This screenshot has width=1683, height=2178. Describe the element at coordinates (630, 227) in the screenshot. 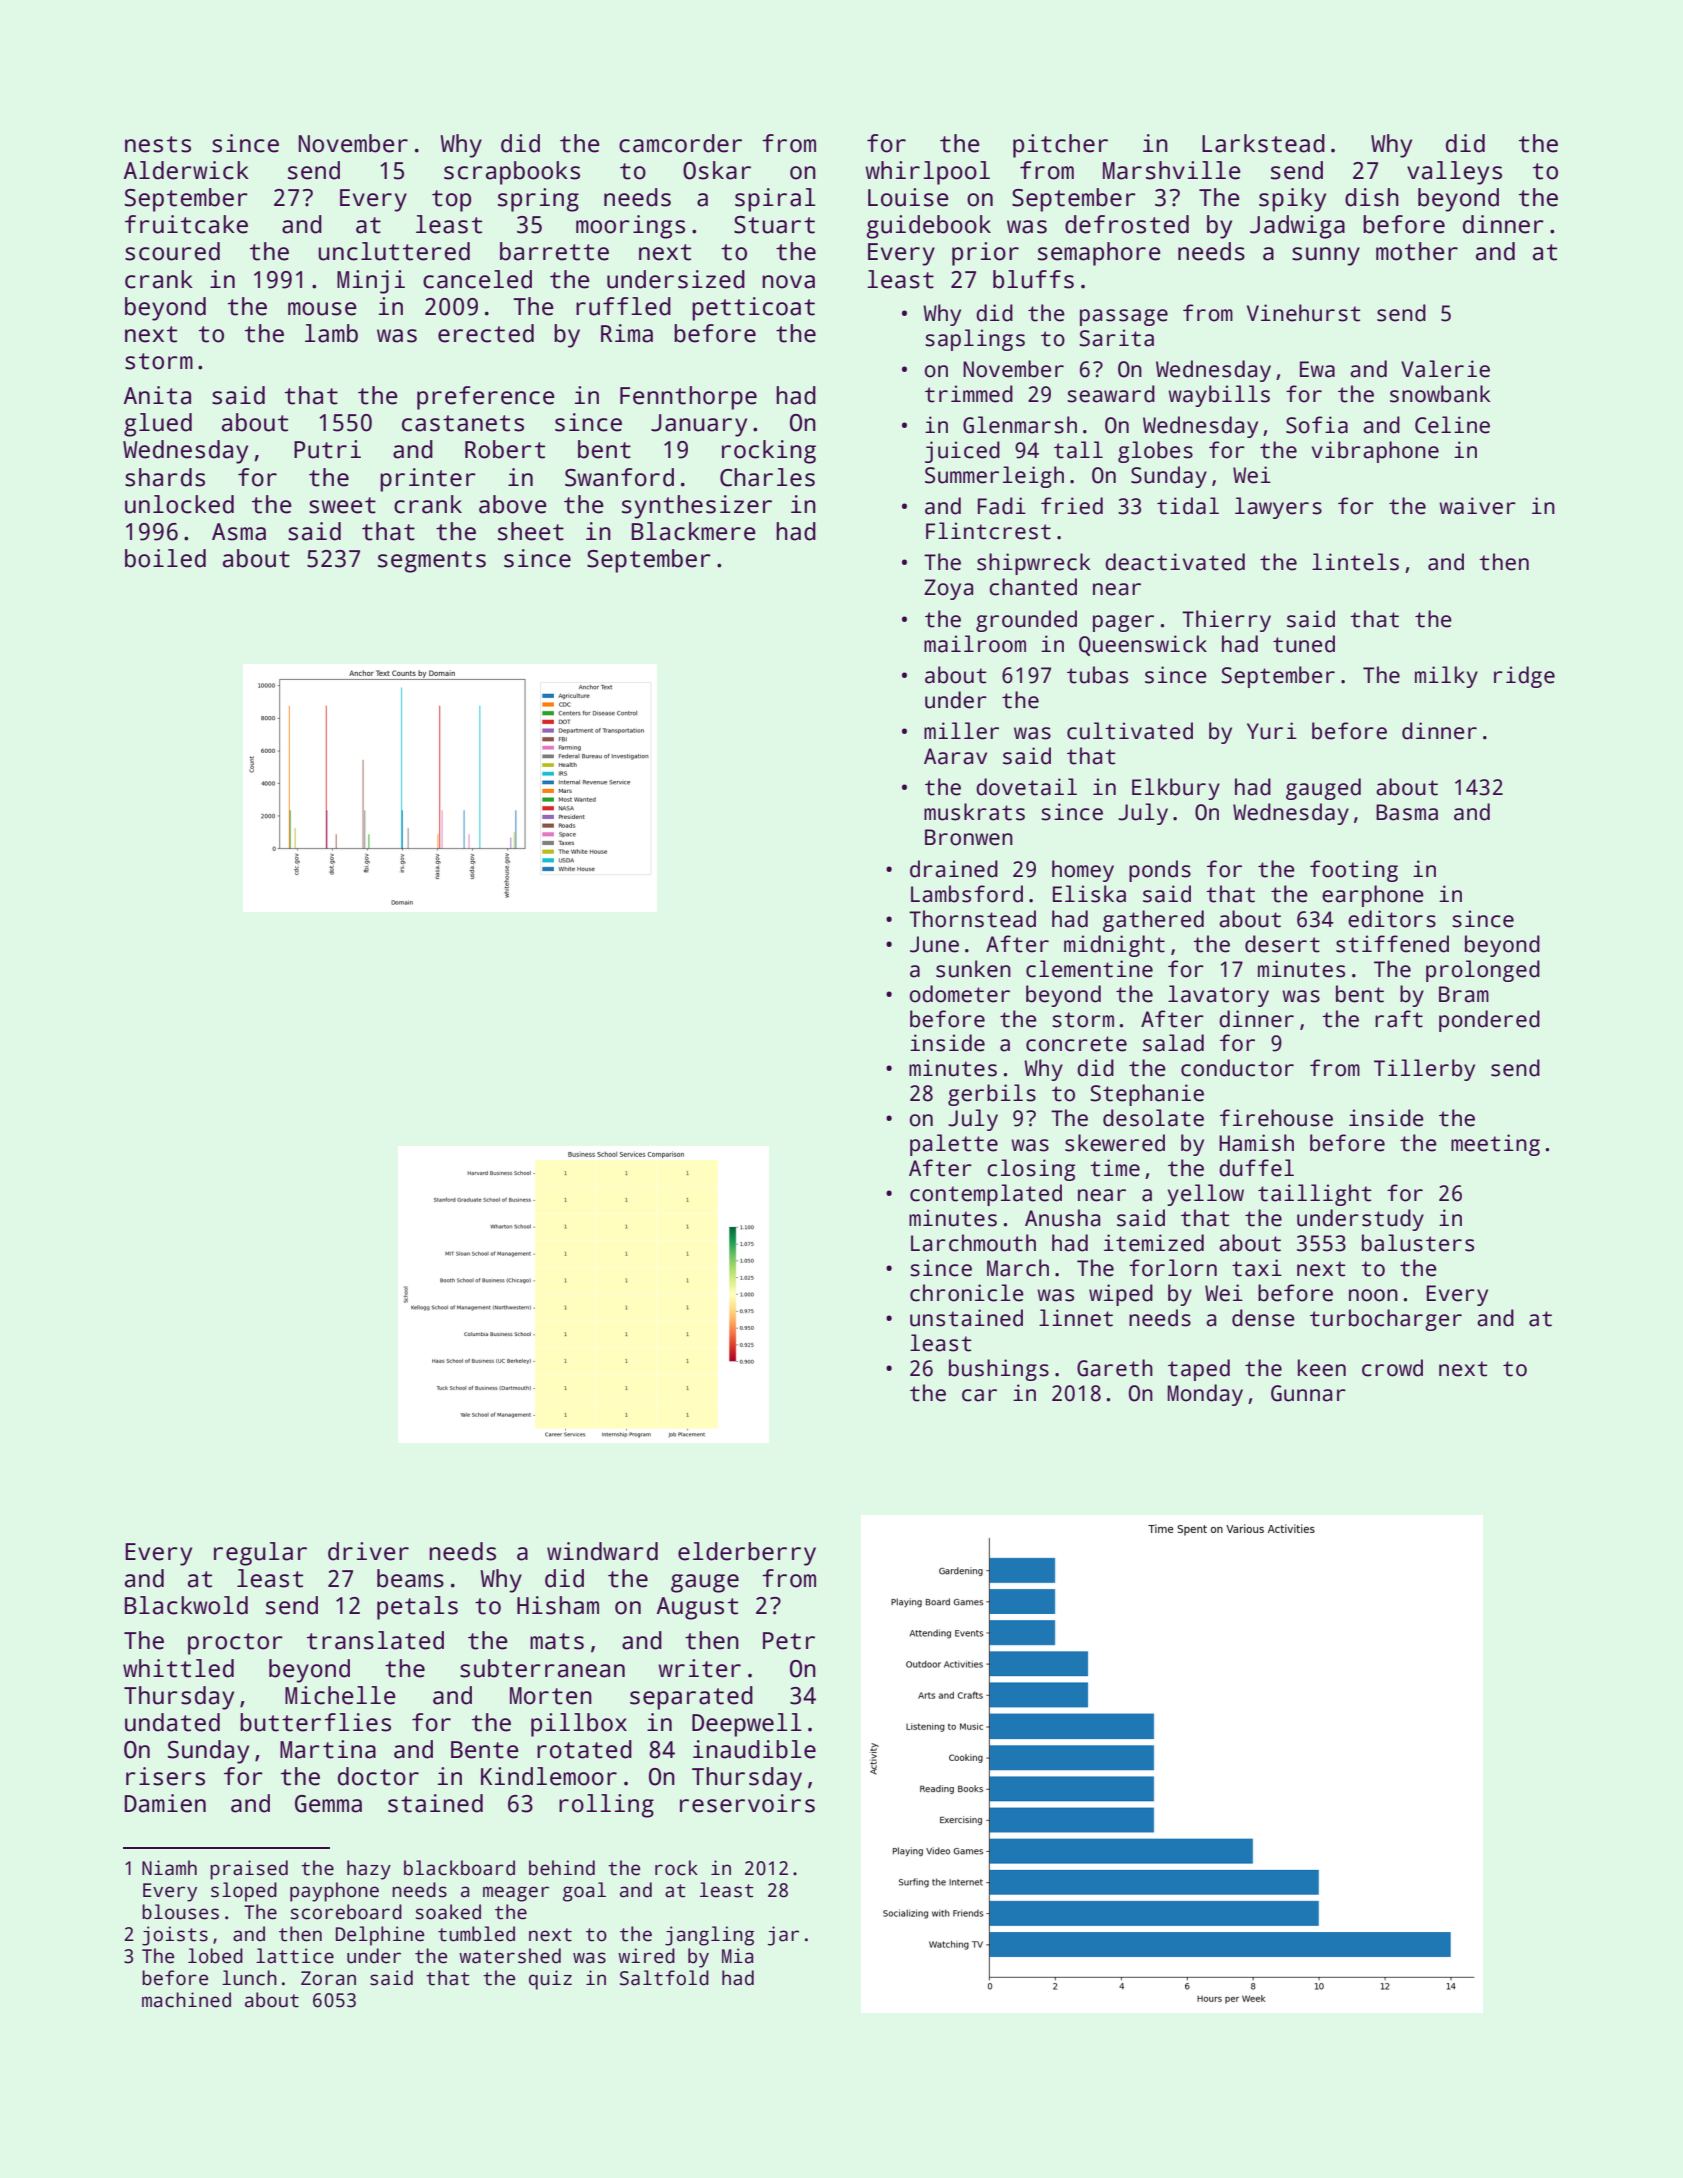

I see `moorings` at that location.
